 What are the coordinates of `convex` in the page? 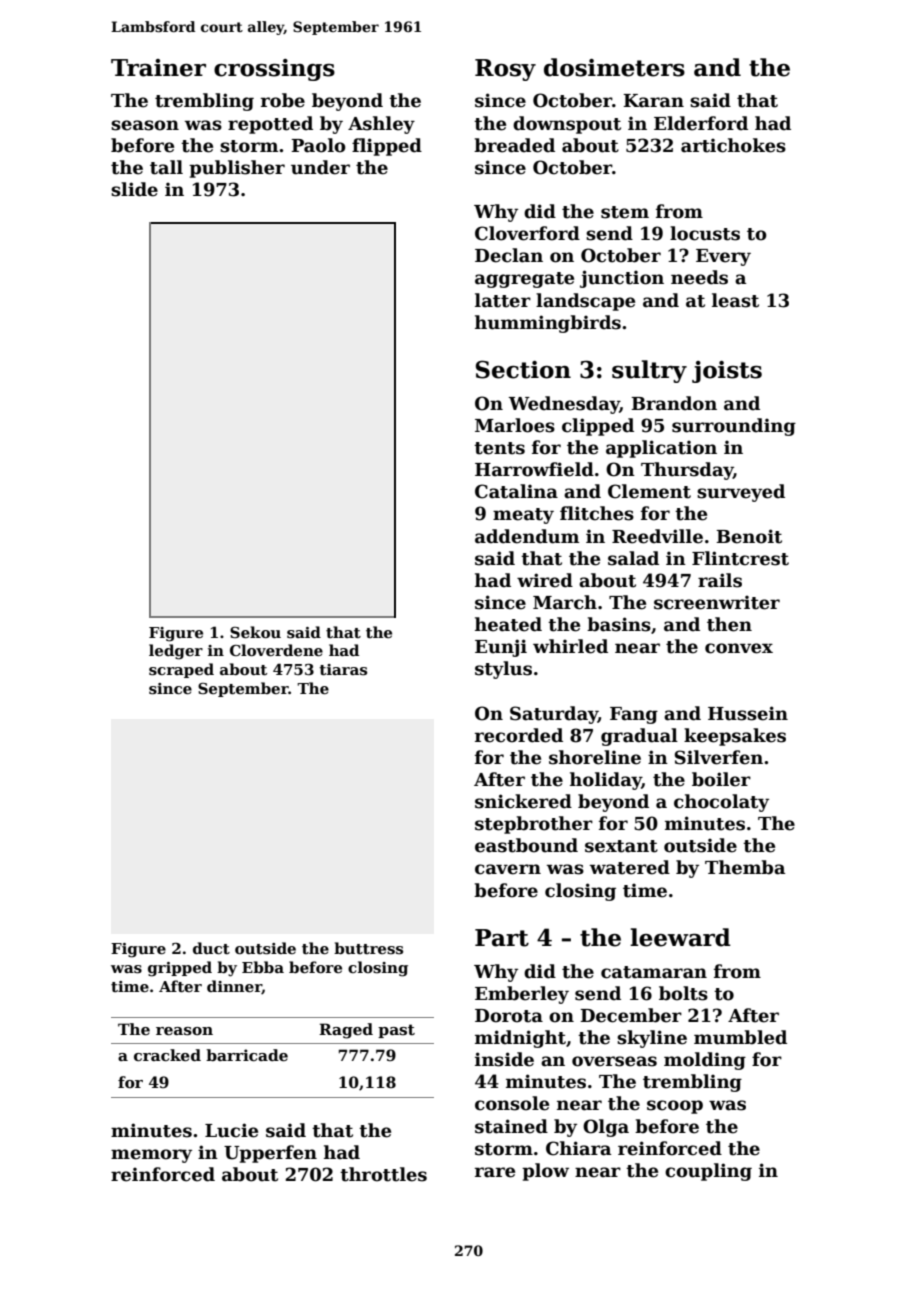 It's located at (739, 648).
